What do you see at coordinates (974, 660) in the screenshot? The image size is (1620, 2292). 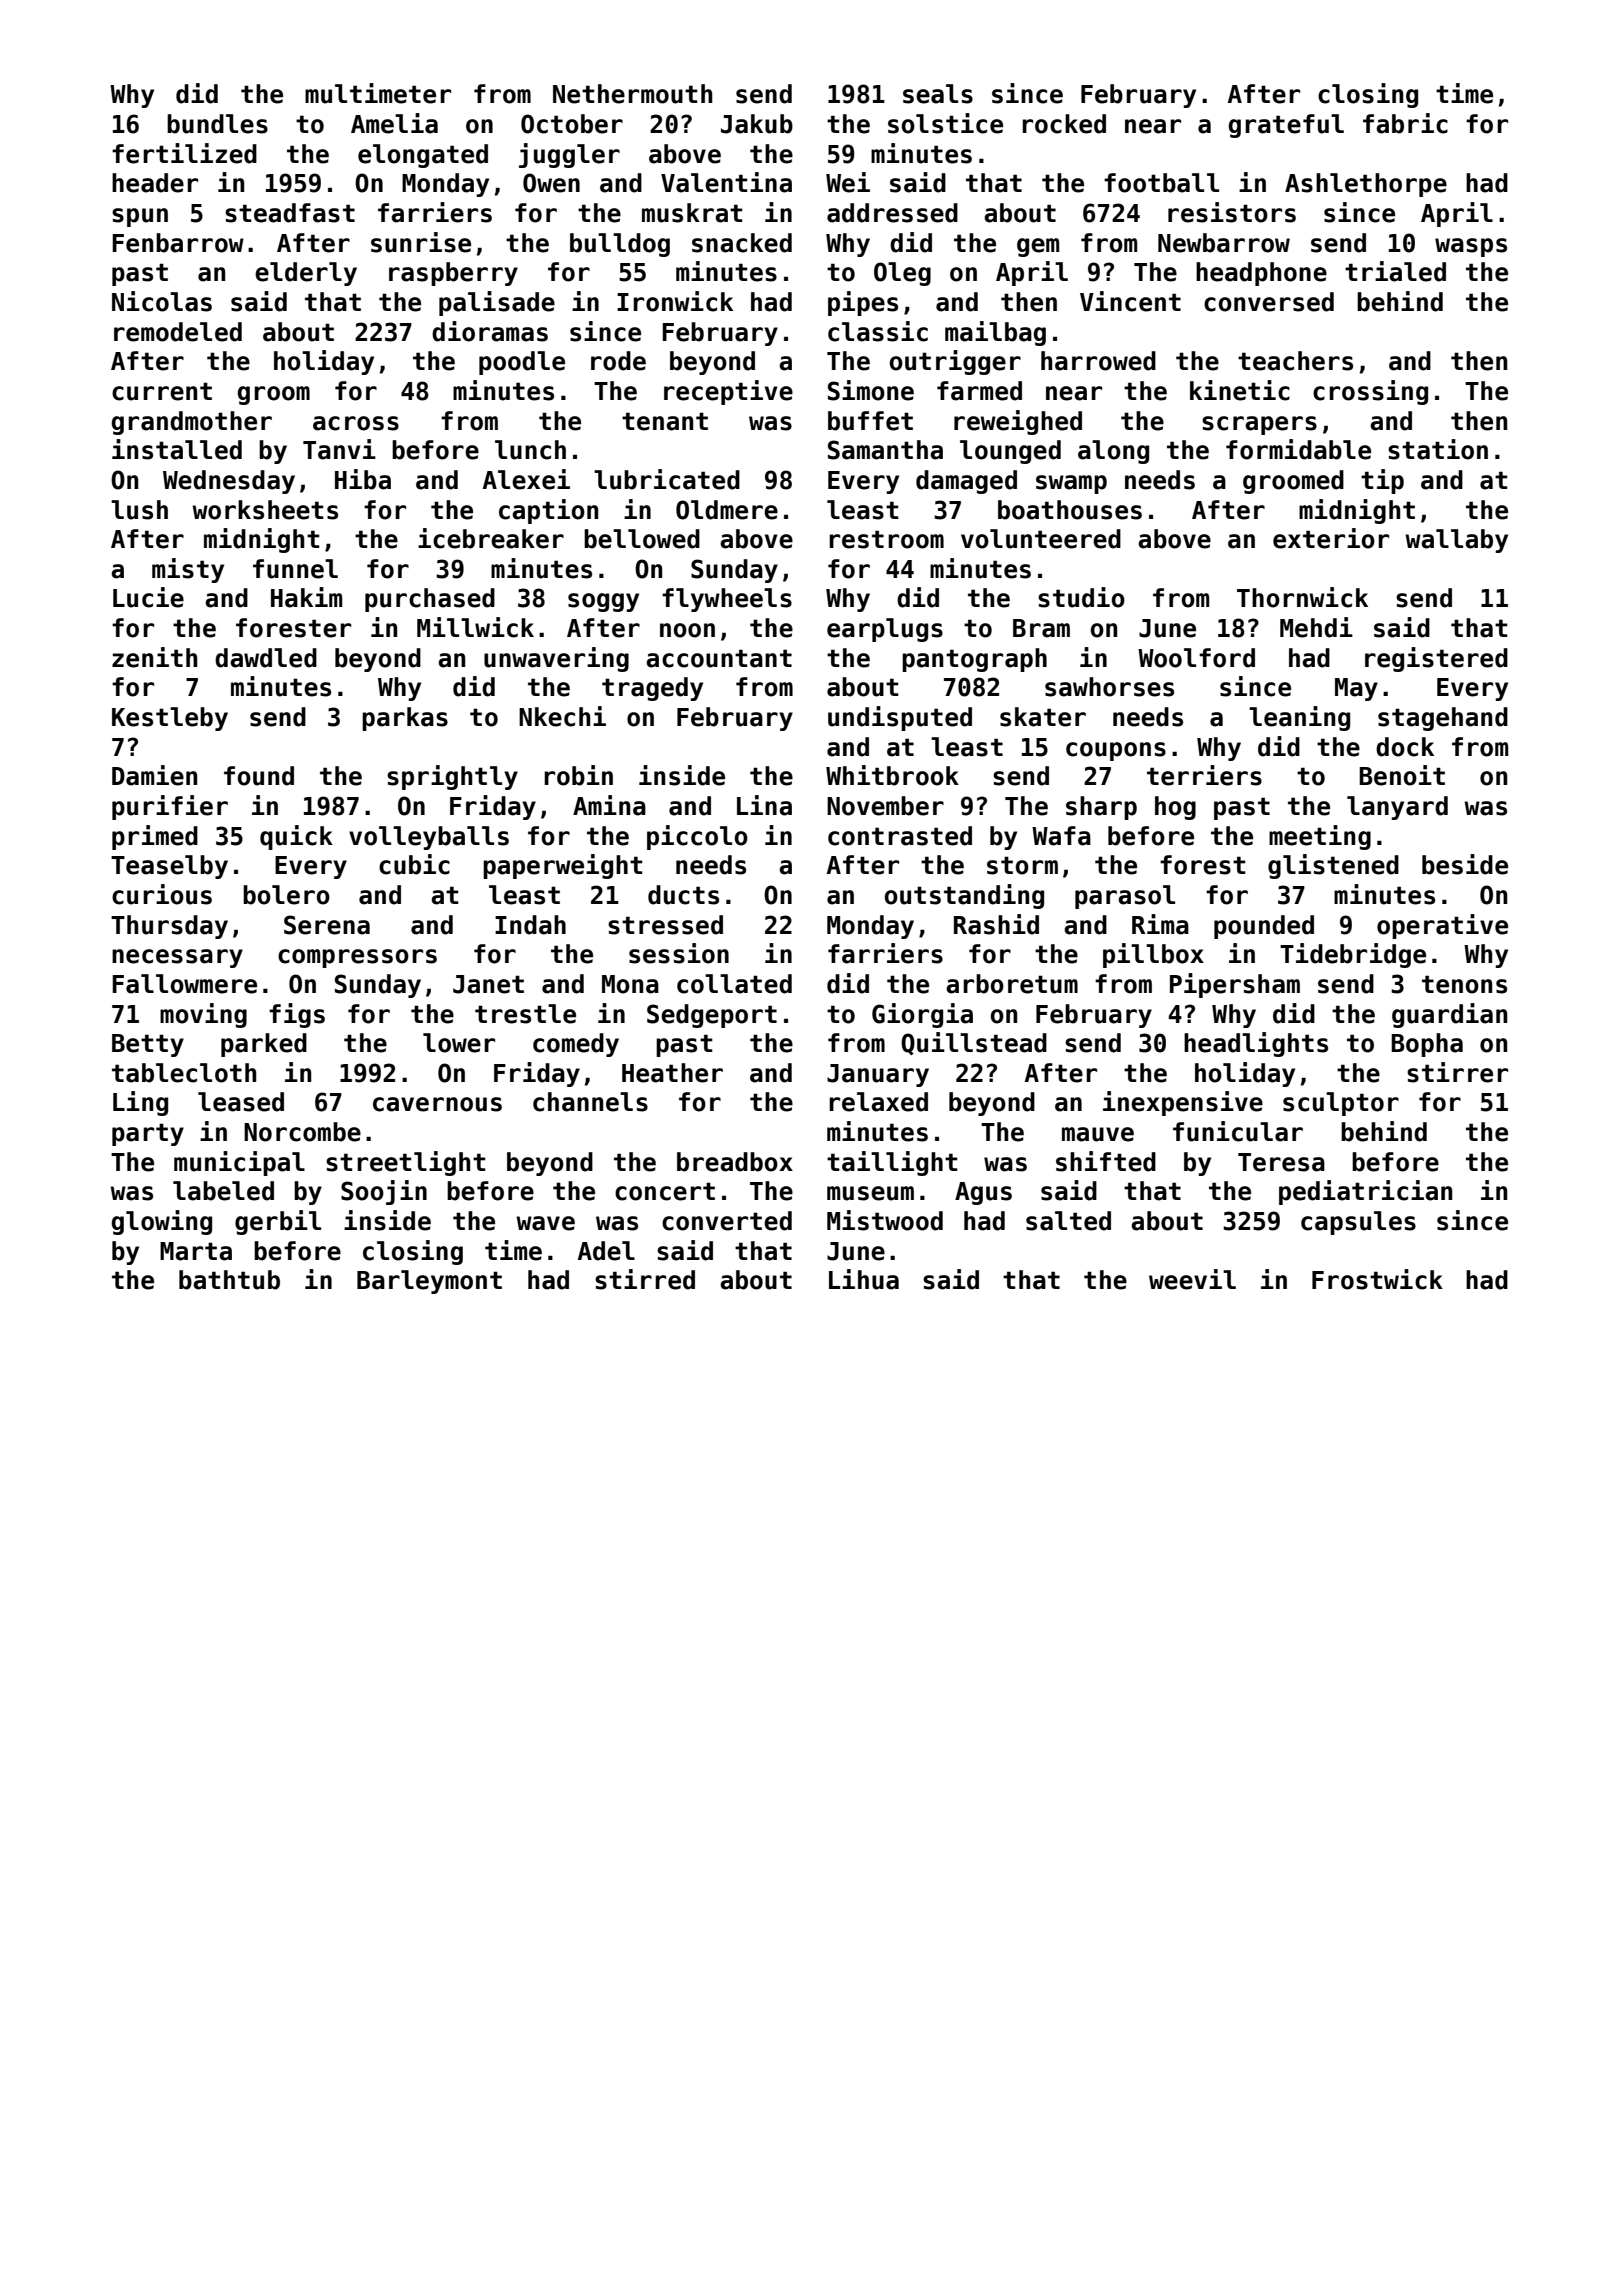 I see `pantograph` at bounding box center [974, 660].
